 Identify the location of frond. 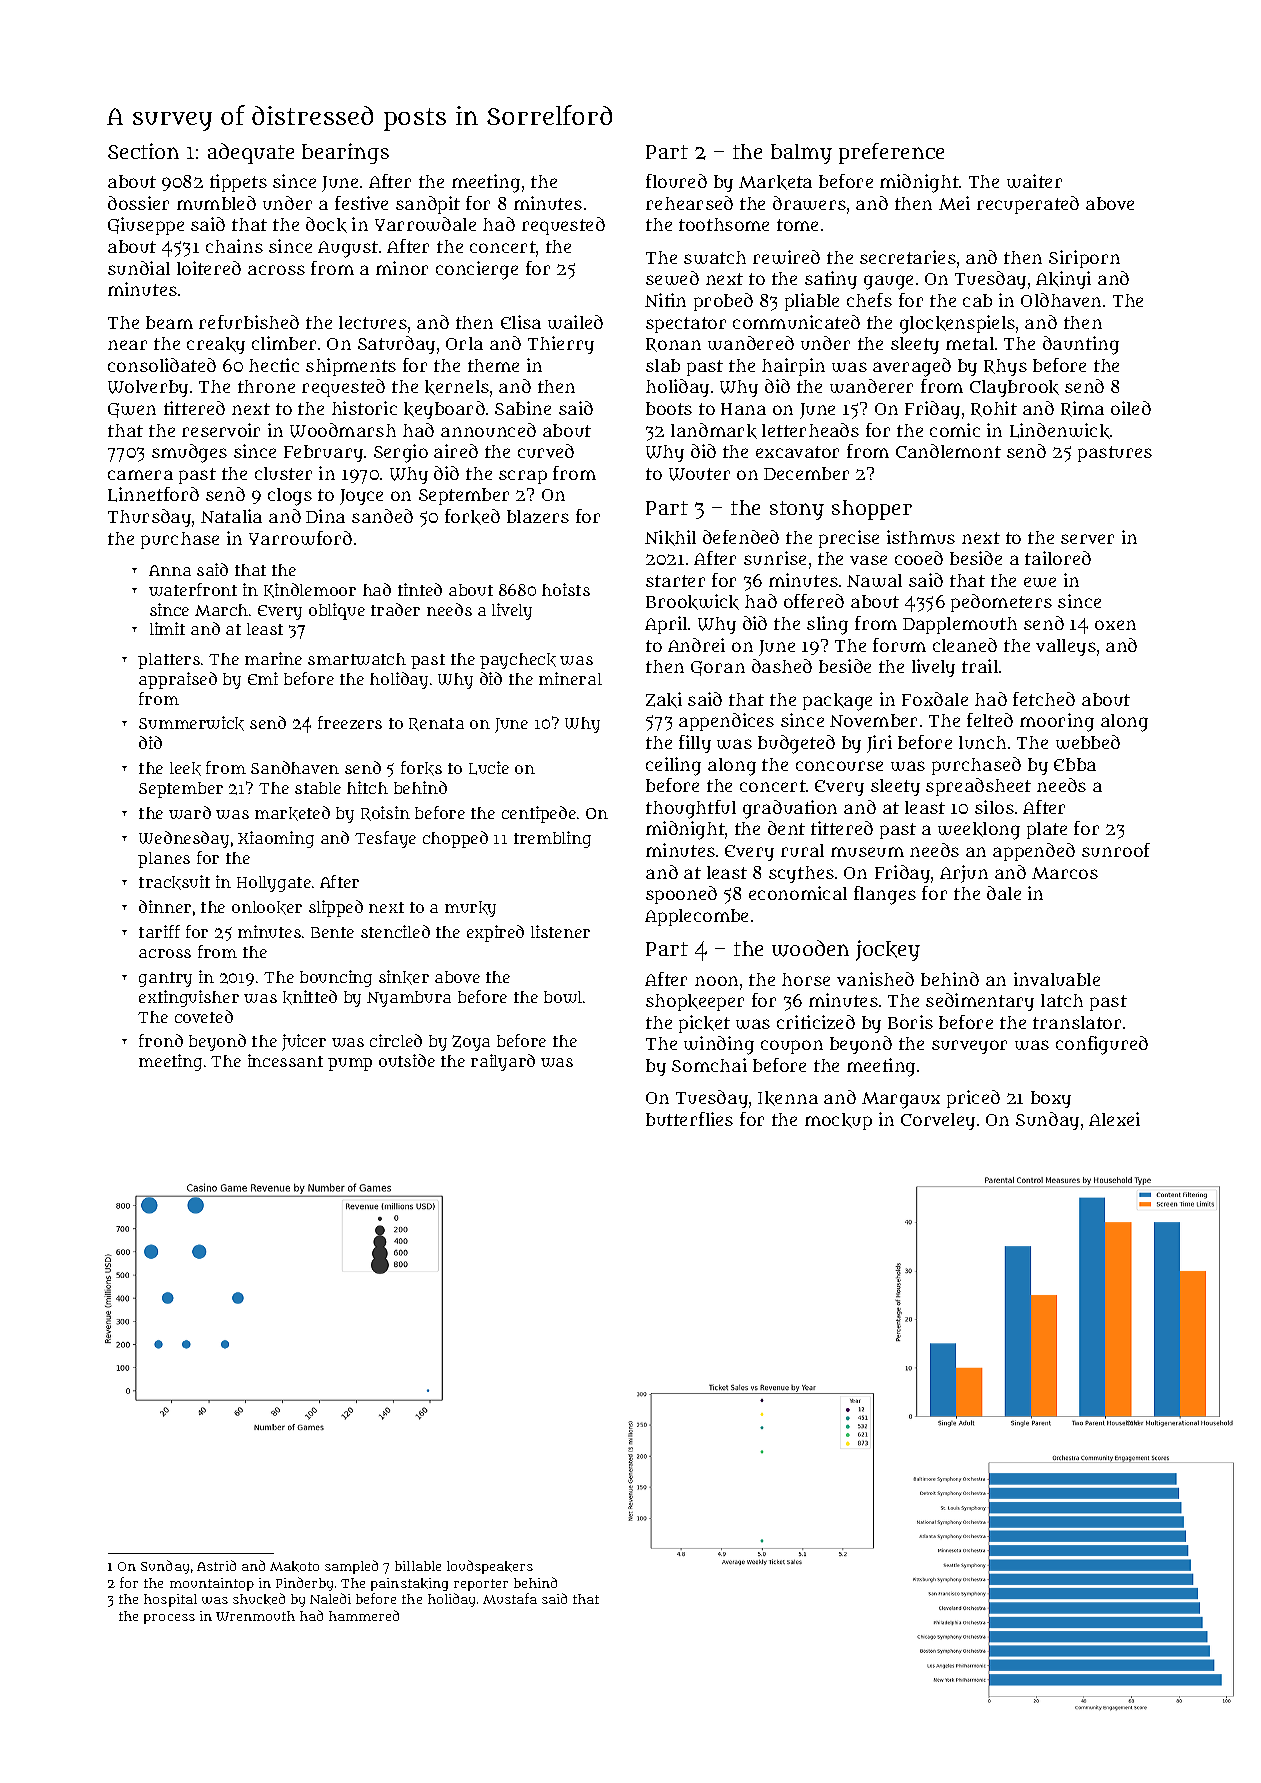
(161, 1040).
